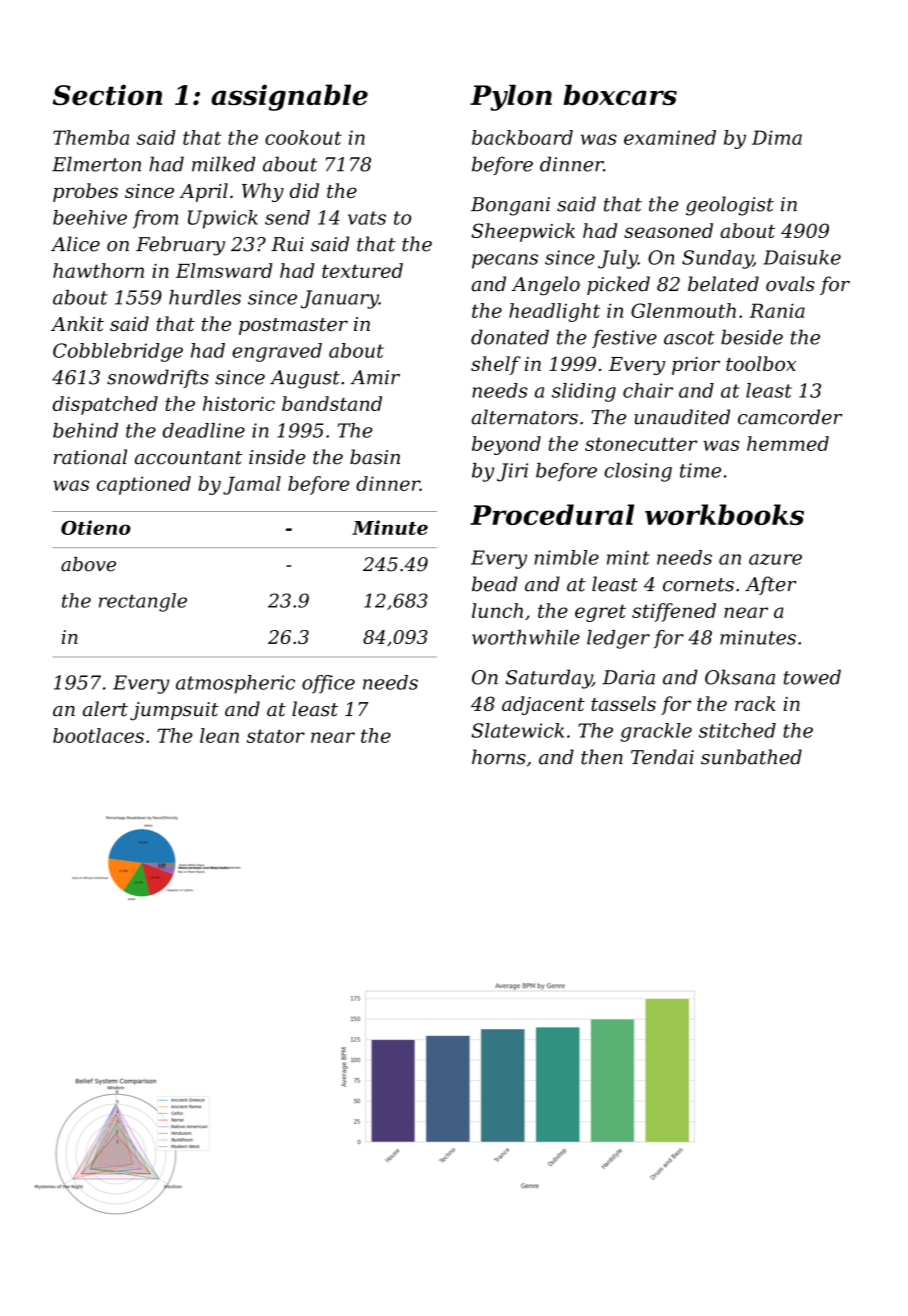 This screenshot has width=908, height=1316. Describe the element at coordinates (510, 206) in the screenshot. I see `Bongani` at that location.
